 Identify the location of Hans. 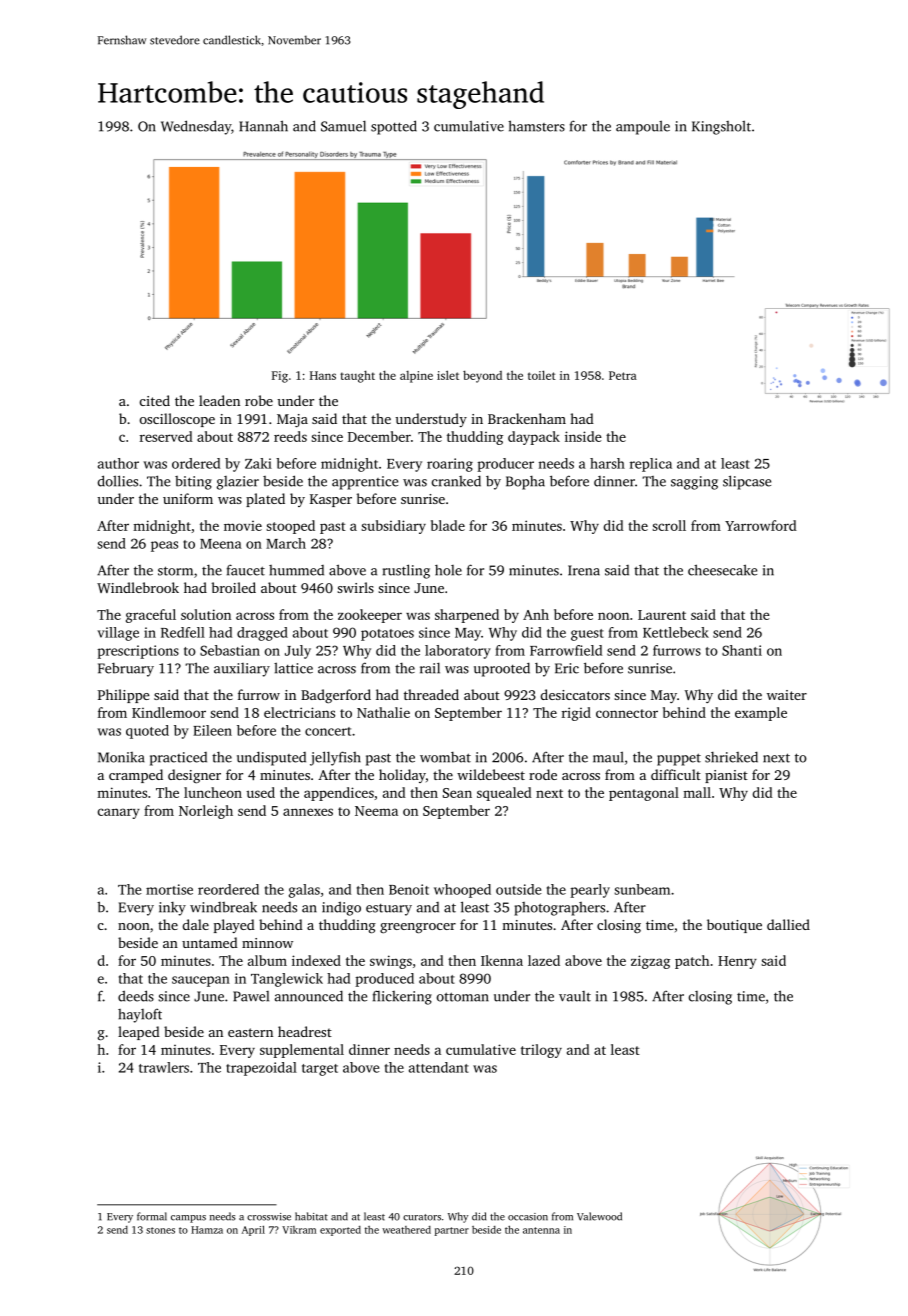
(323, 375).
